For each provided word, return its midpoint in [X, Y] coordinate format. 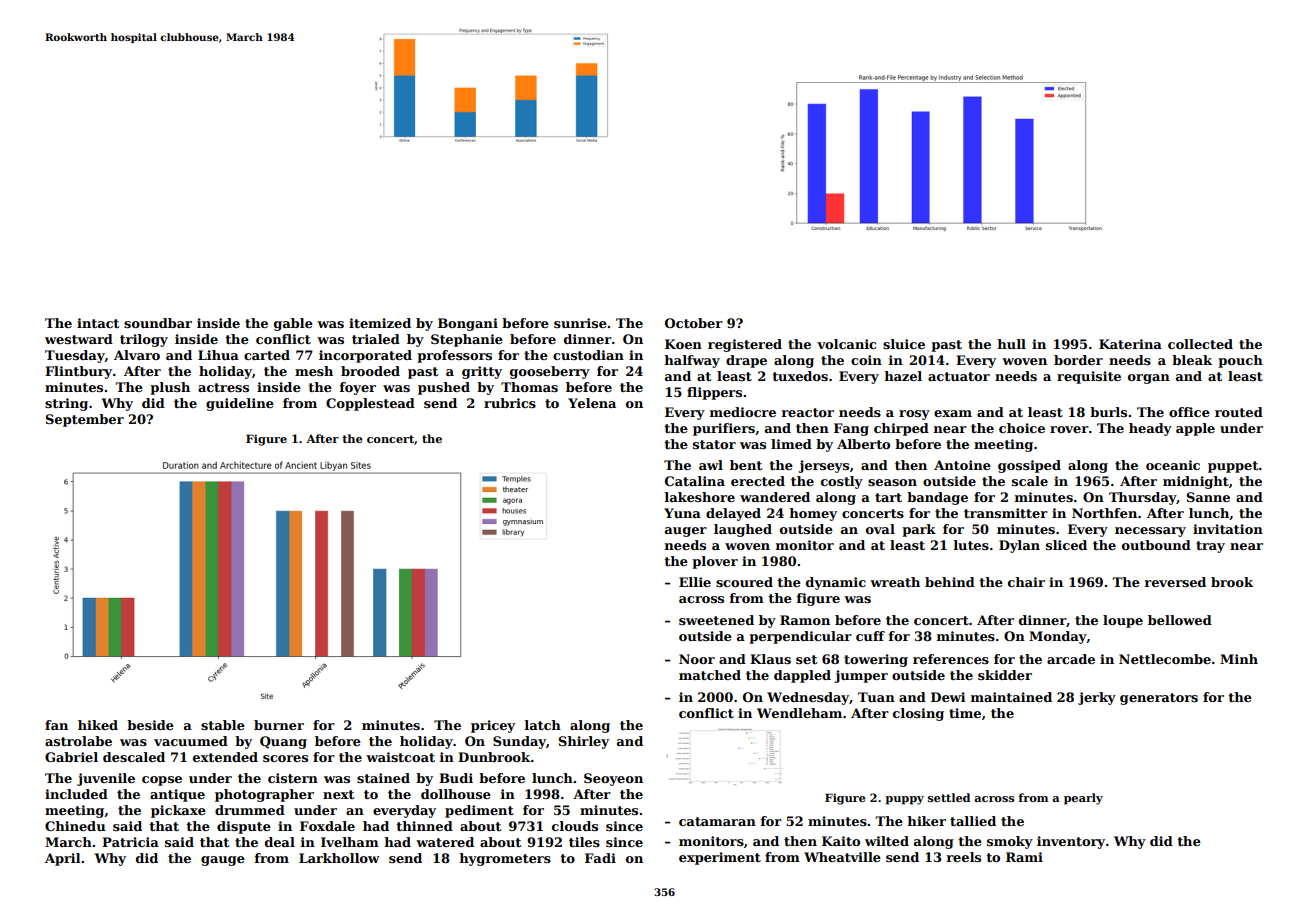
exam [953, 413]
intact [98, 323]
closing [918, 714]
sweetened [716, 620]
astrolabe [78, 741]
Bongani [468, 324]
